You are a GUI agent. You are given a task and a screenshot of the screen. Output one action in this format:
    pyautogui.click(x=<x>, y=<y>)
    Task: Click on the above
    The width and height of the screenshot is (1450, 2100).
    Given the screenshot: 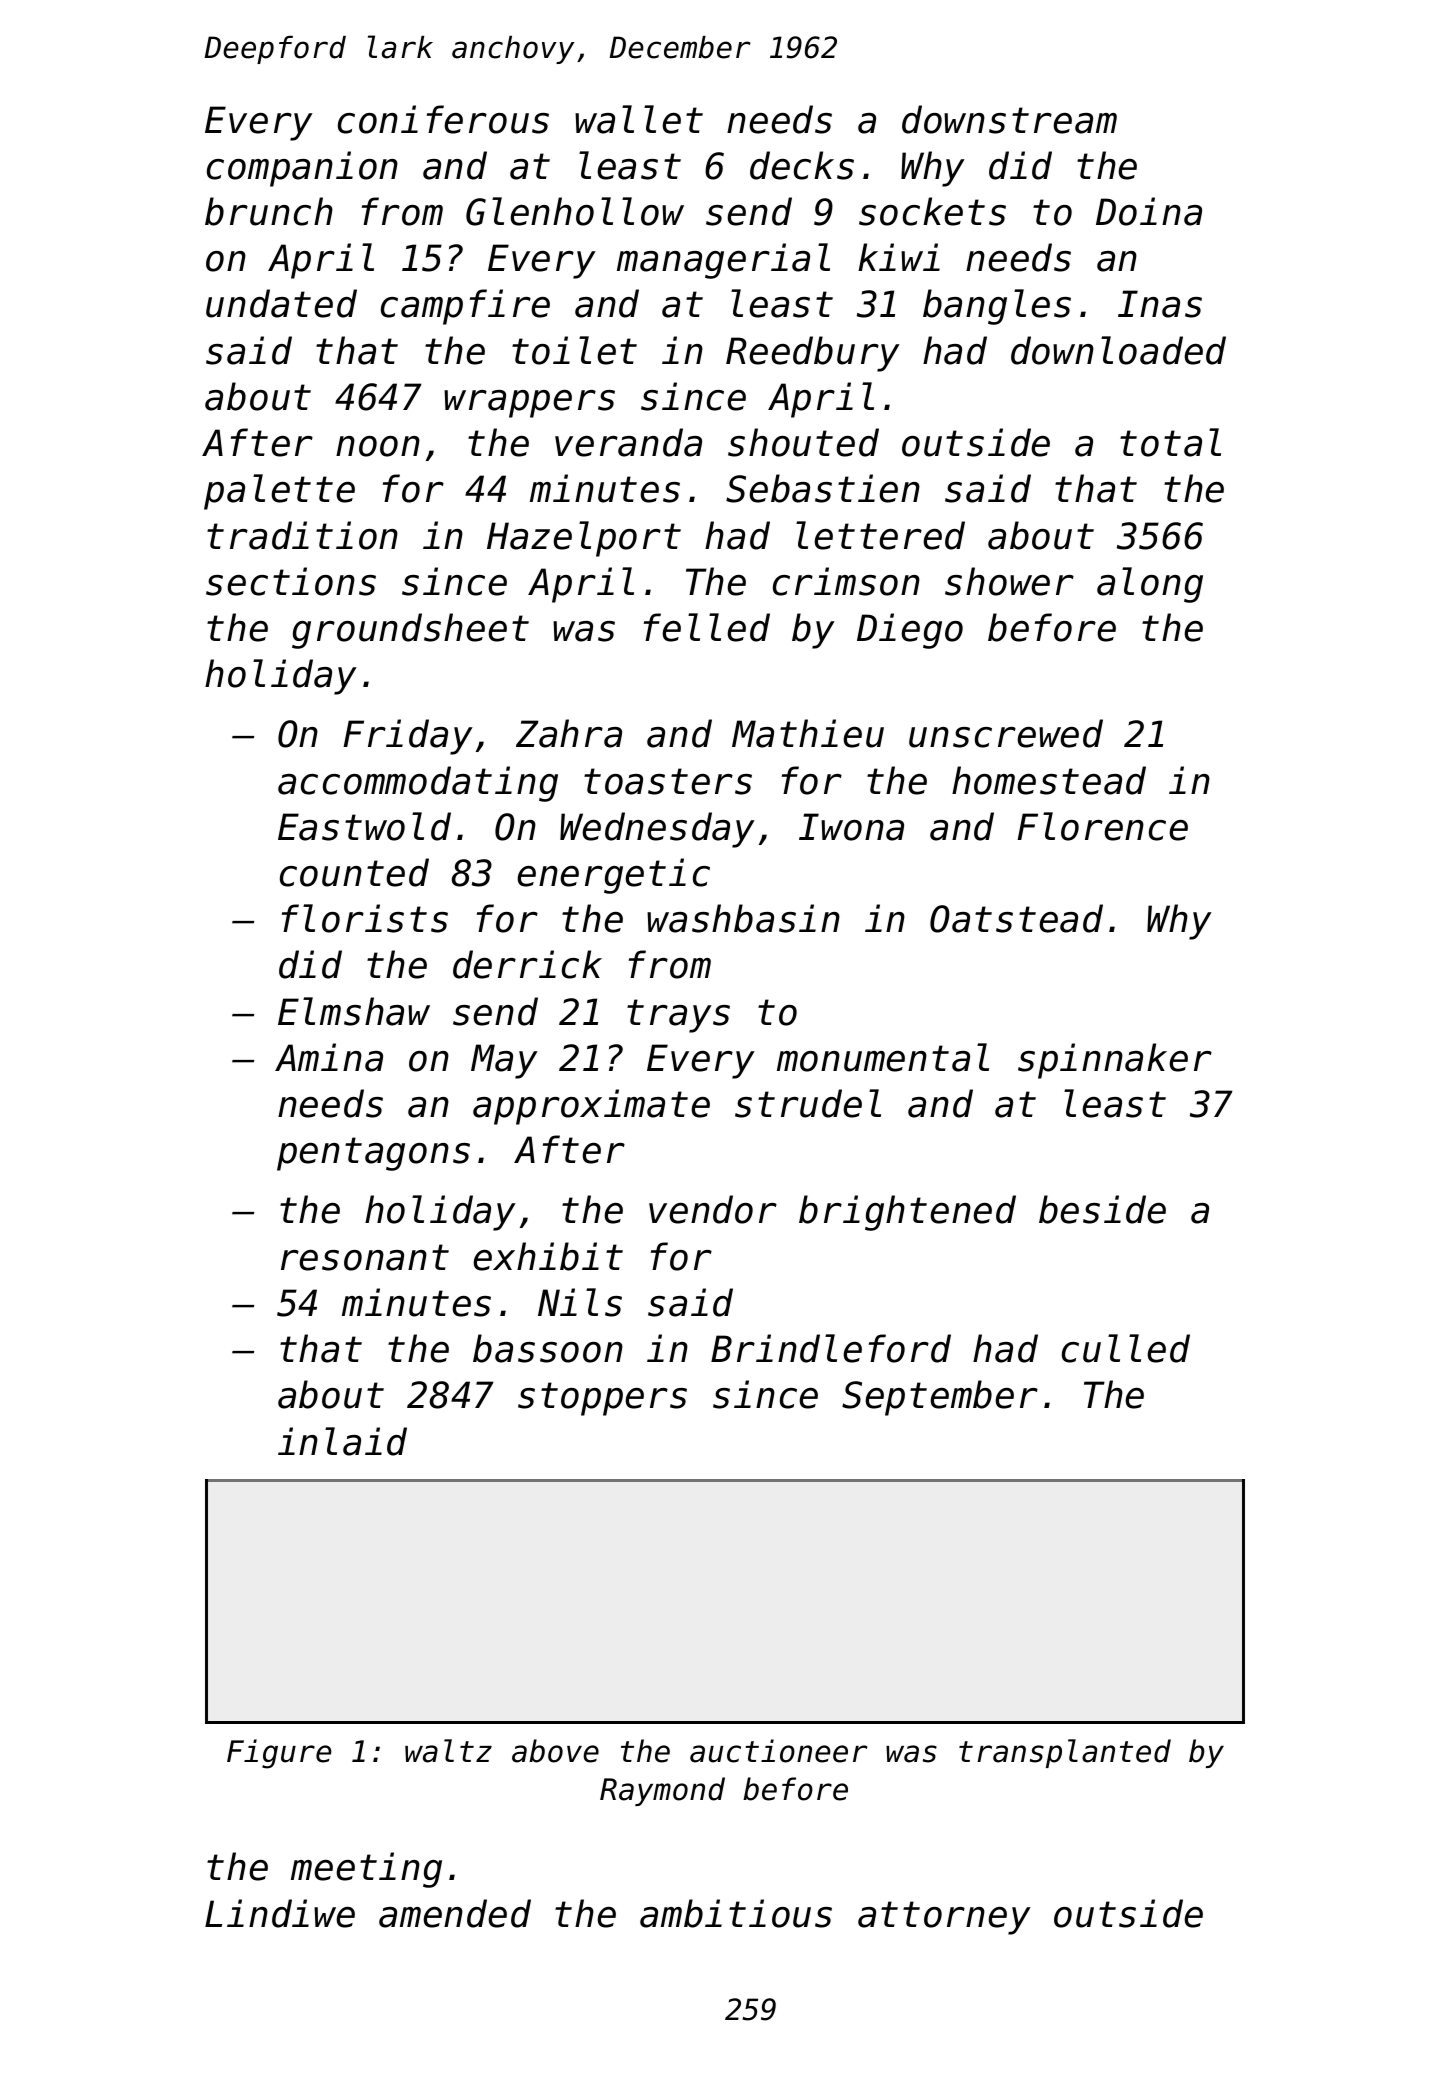 What is the action you would take?
    pyautogui.click(x=555, y=1751)
